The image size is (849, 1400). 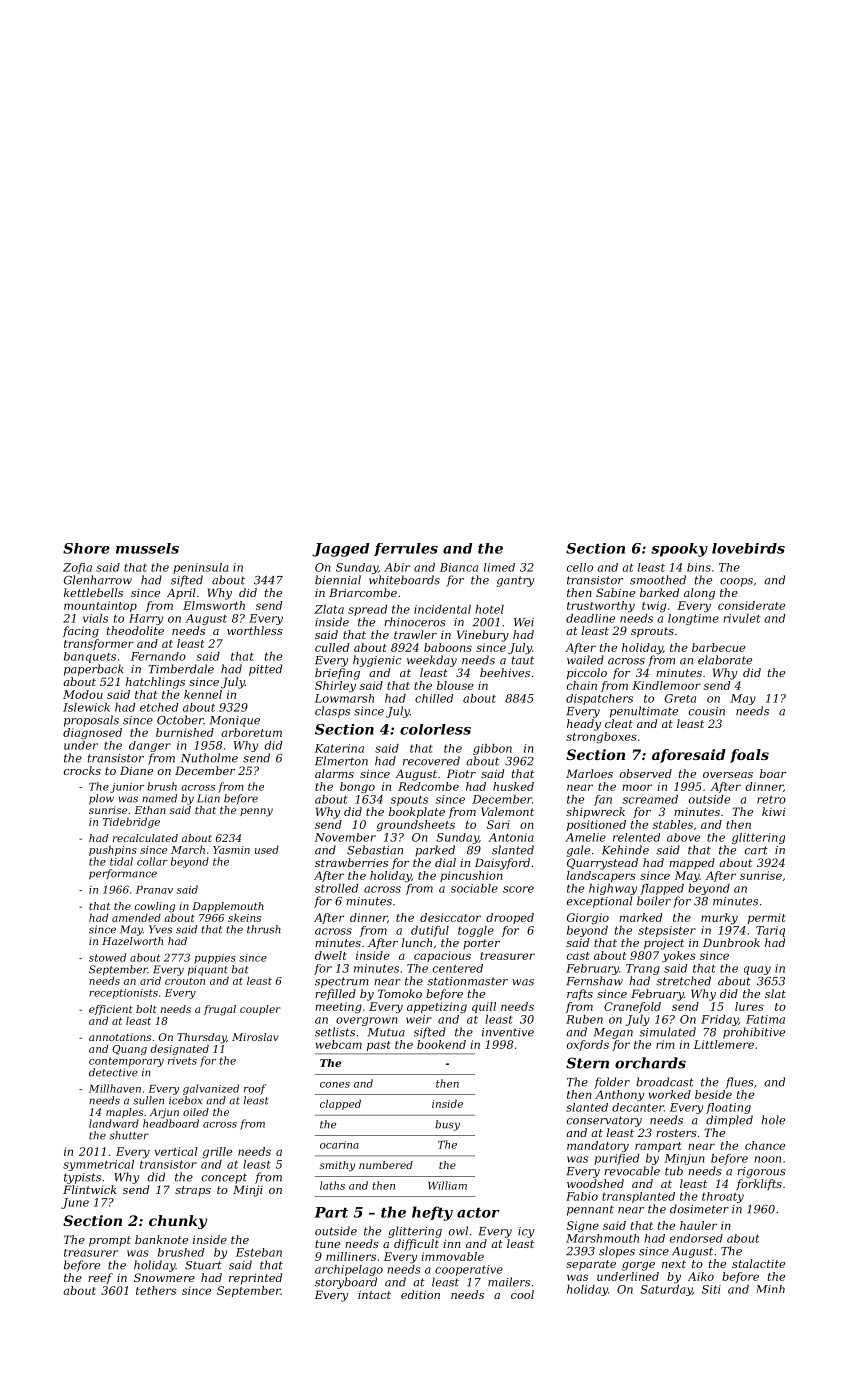 I want to click on Daisyford, so click(x=502, y=864).
